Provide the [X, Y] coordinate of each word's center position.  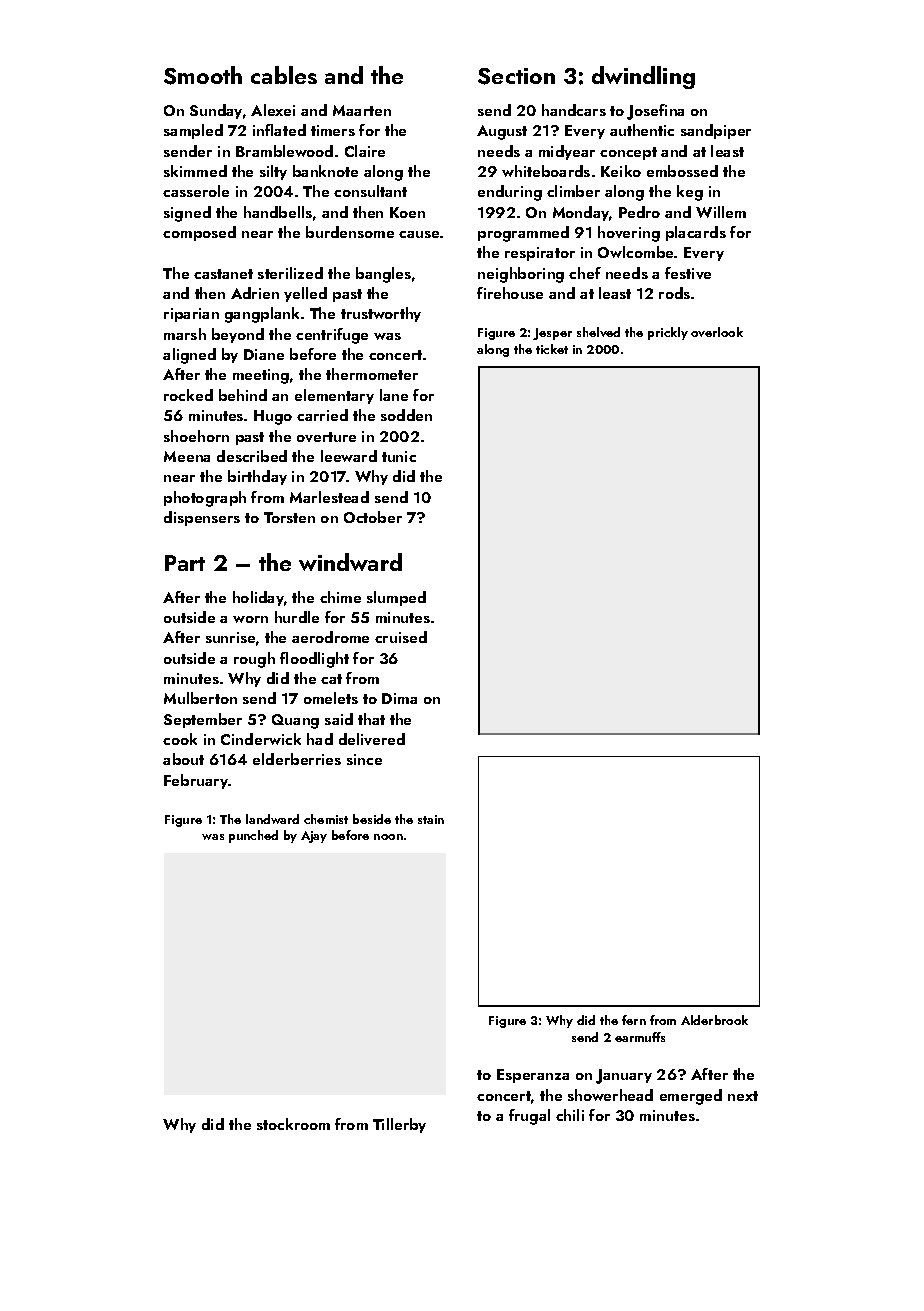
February [196, 781]
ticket [552, 349]
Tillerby [399, 1125]
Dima [399, 698]
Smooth [203, 75]
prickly [668, 333]
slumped [396, 598]
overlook [717, 332]
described [252, 456]
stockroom [293, 1124]
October [373, 517]
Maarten [362, 110]
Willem [721, 212]
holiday [258, 598]
